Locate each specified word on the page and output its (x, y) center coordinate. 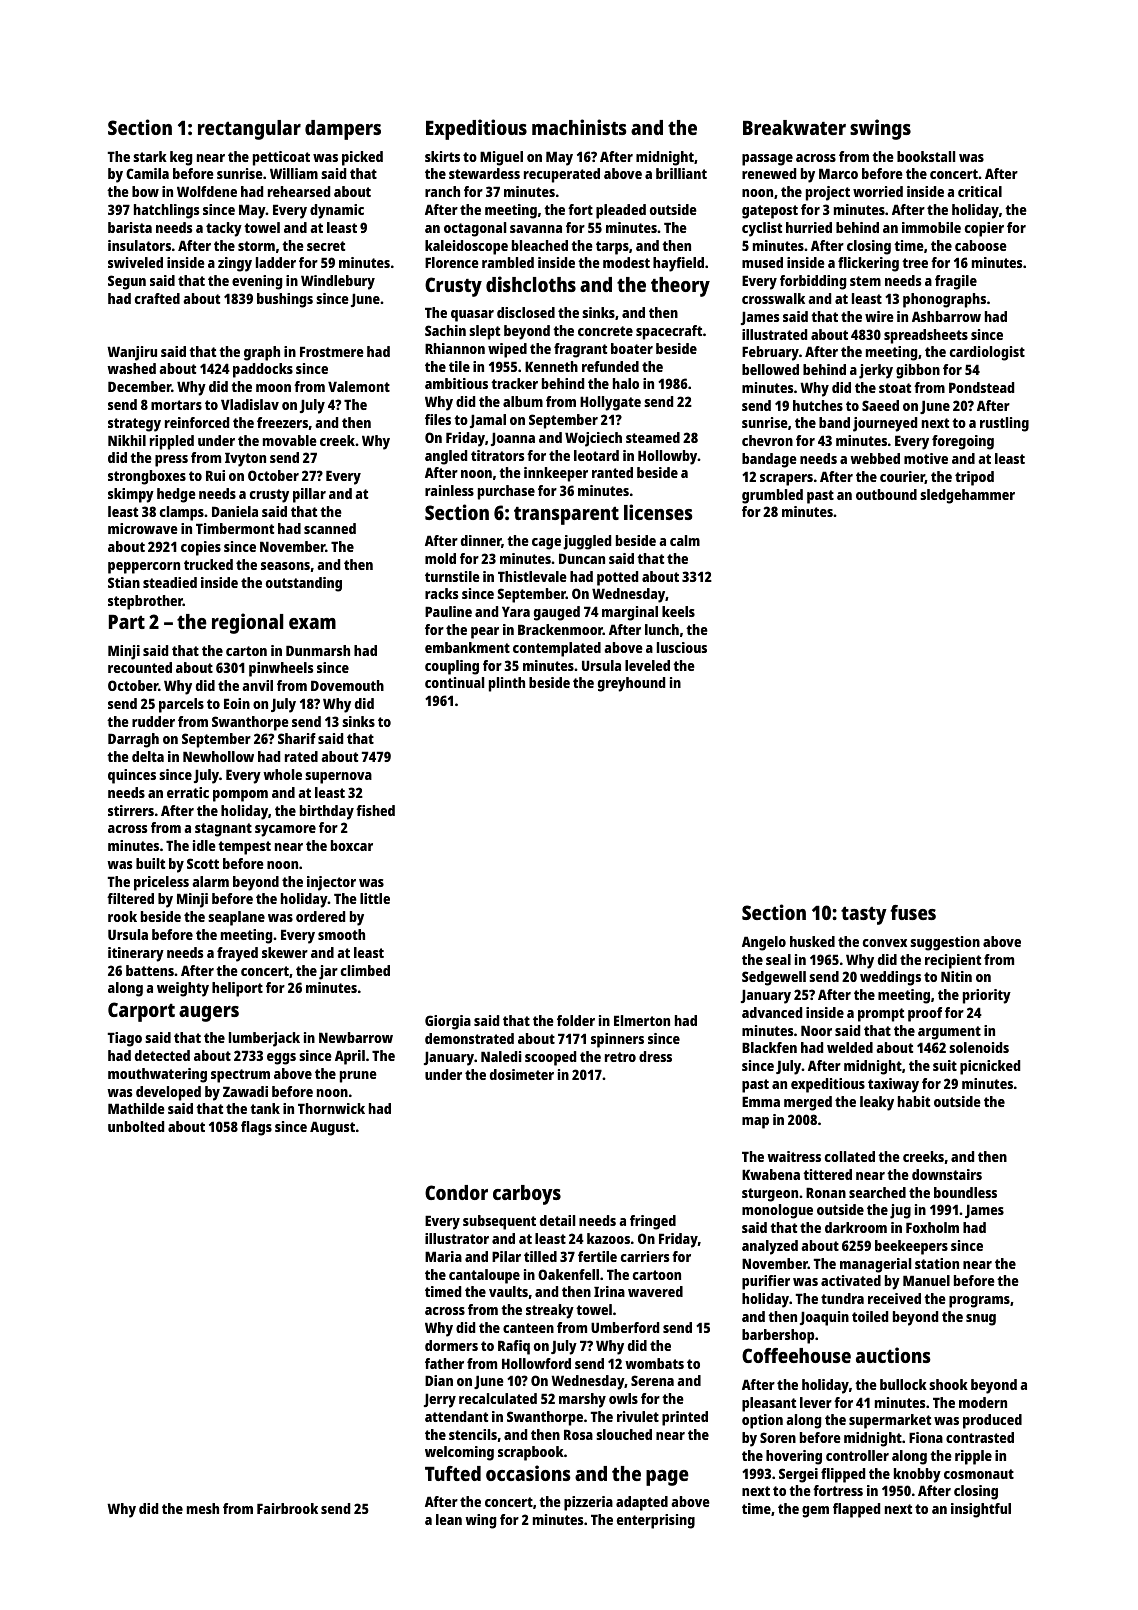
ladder (276, 262)
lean (449, 1519)
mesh (203, 1508)
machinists (579, 127)
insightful (981, 1510)
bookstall (926, 156)
